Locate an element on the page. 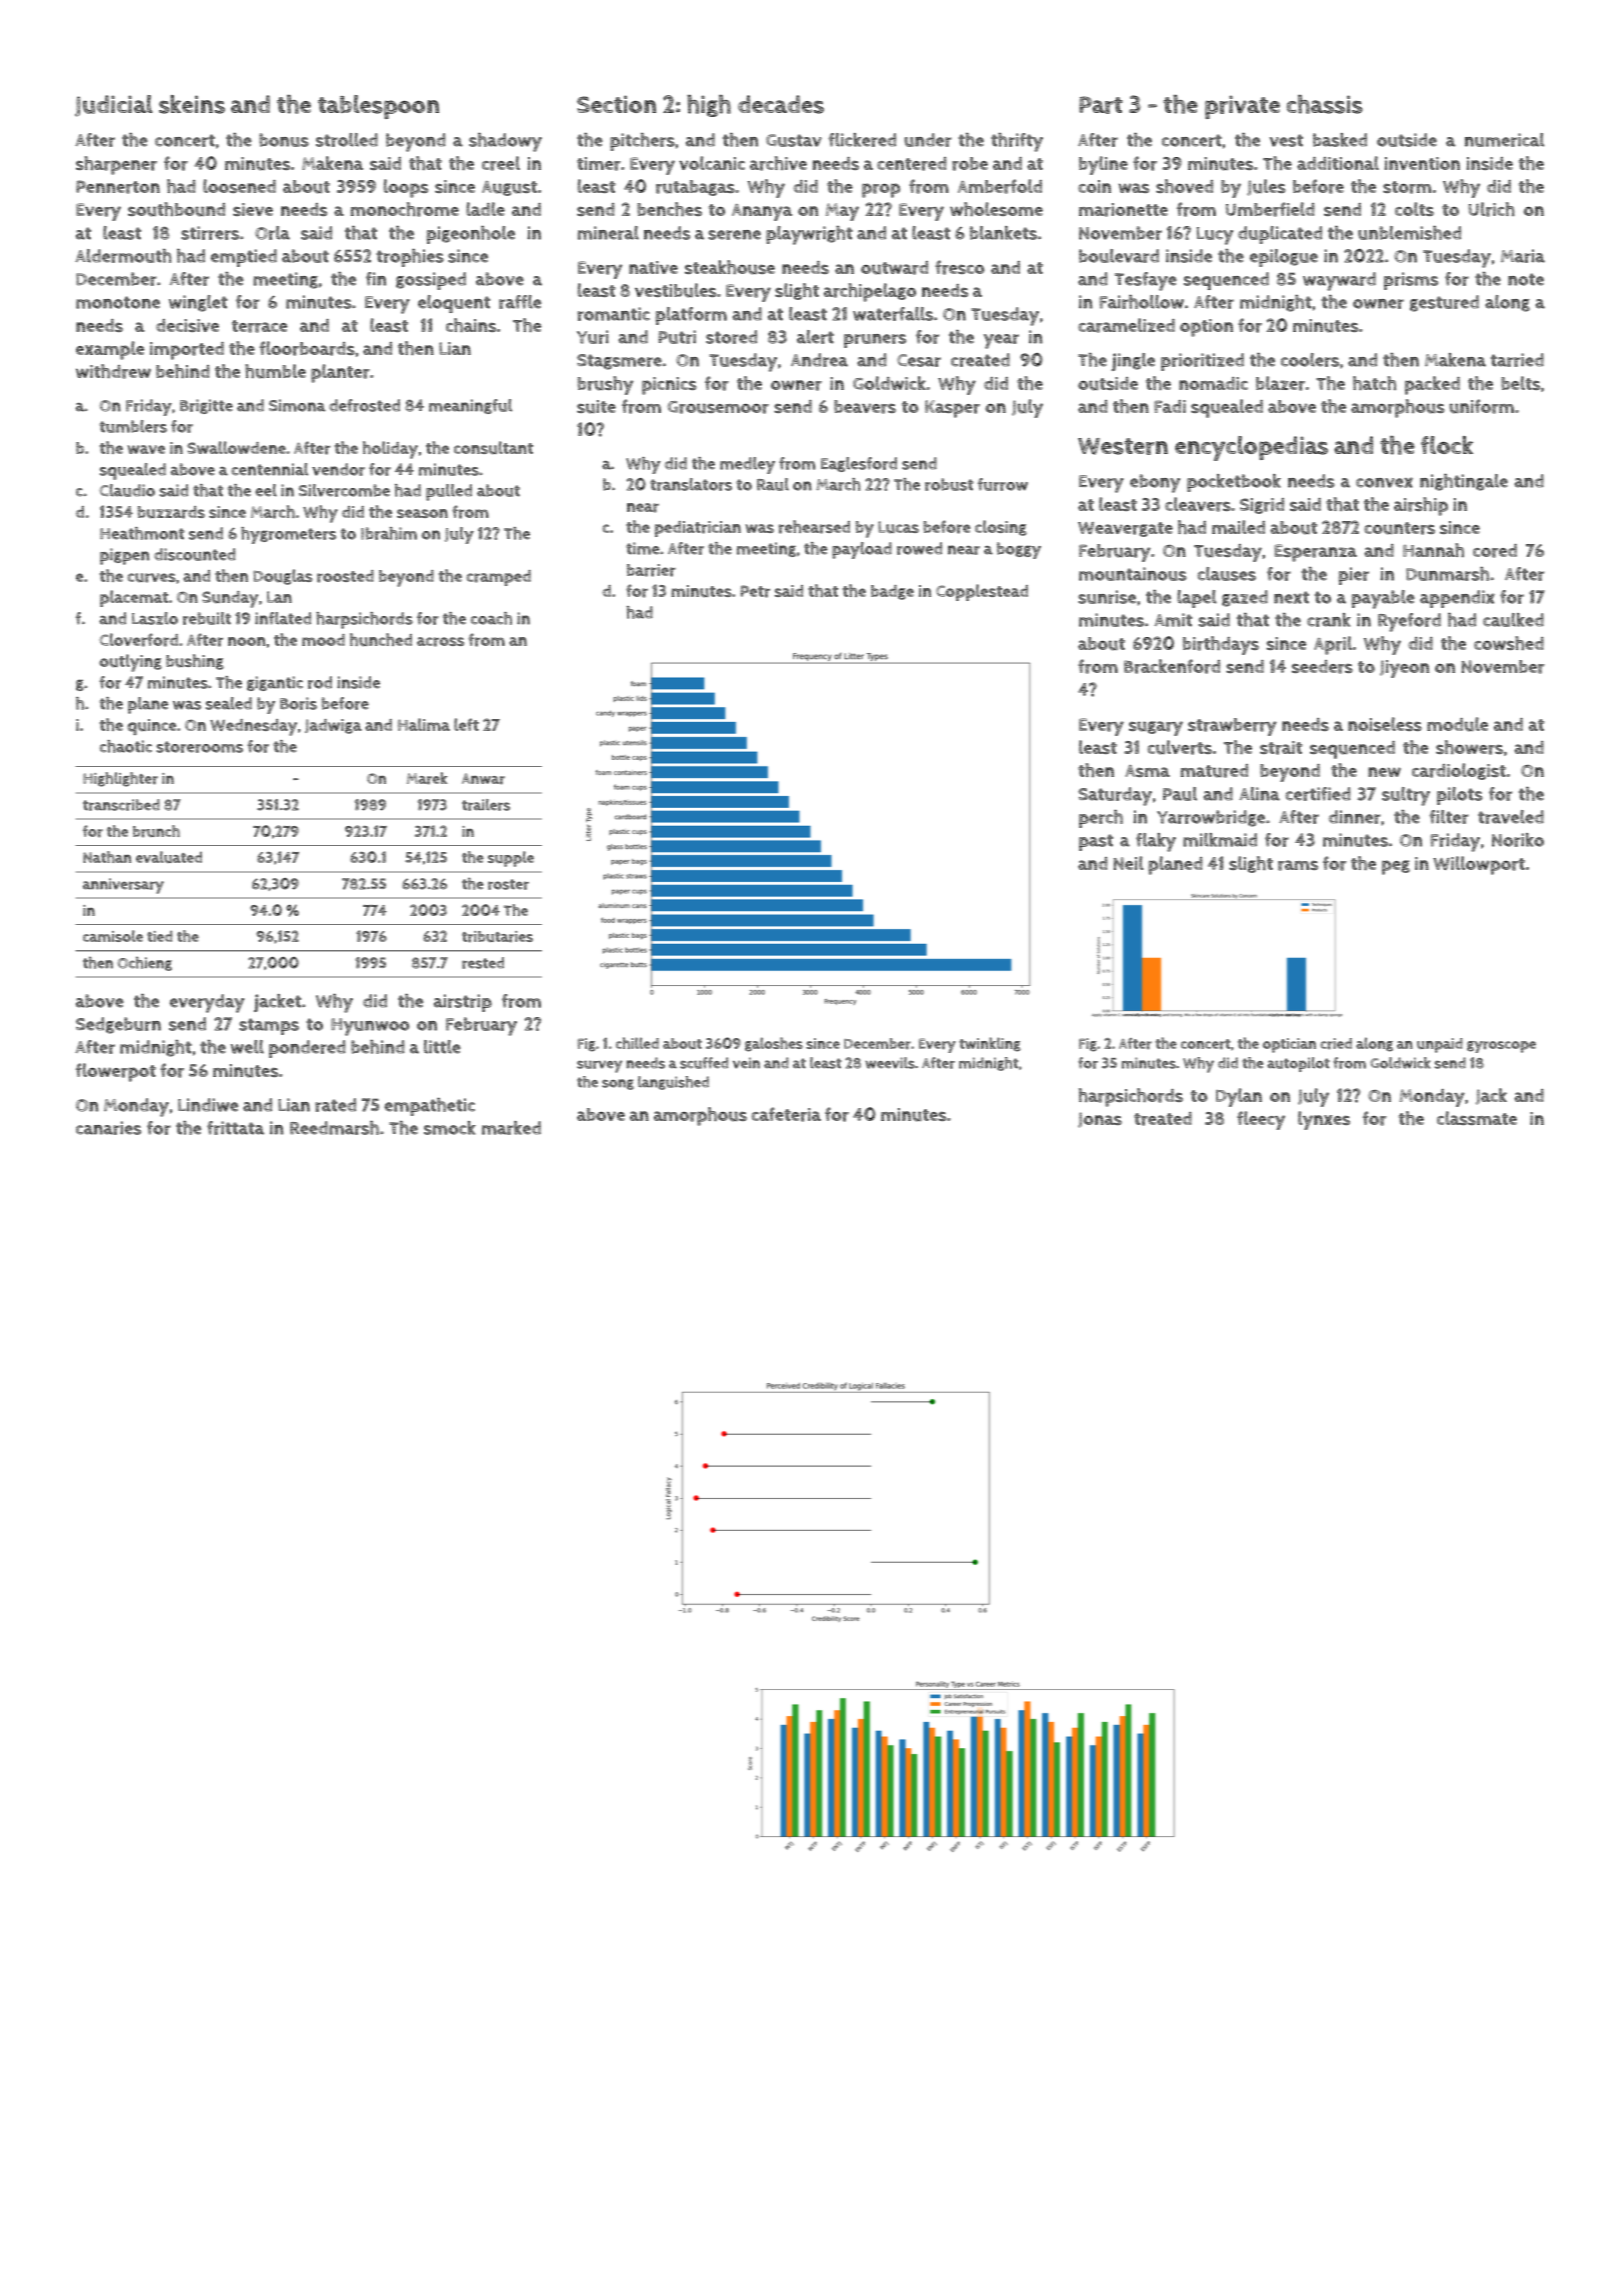  tablespoon is located at coordinates (378, 107).
